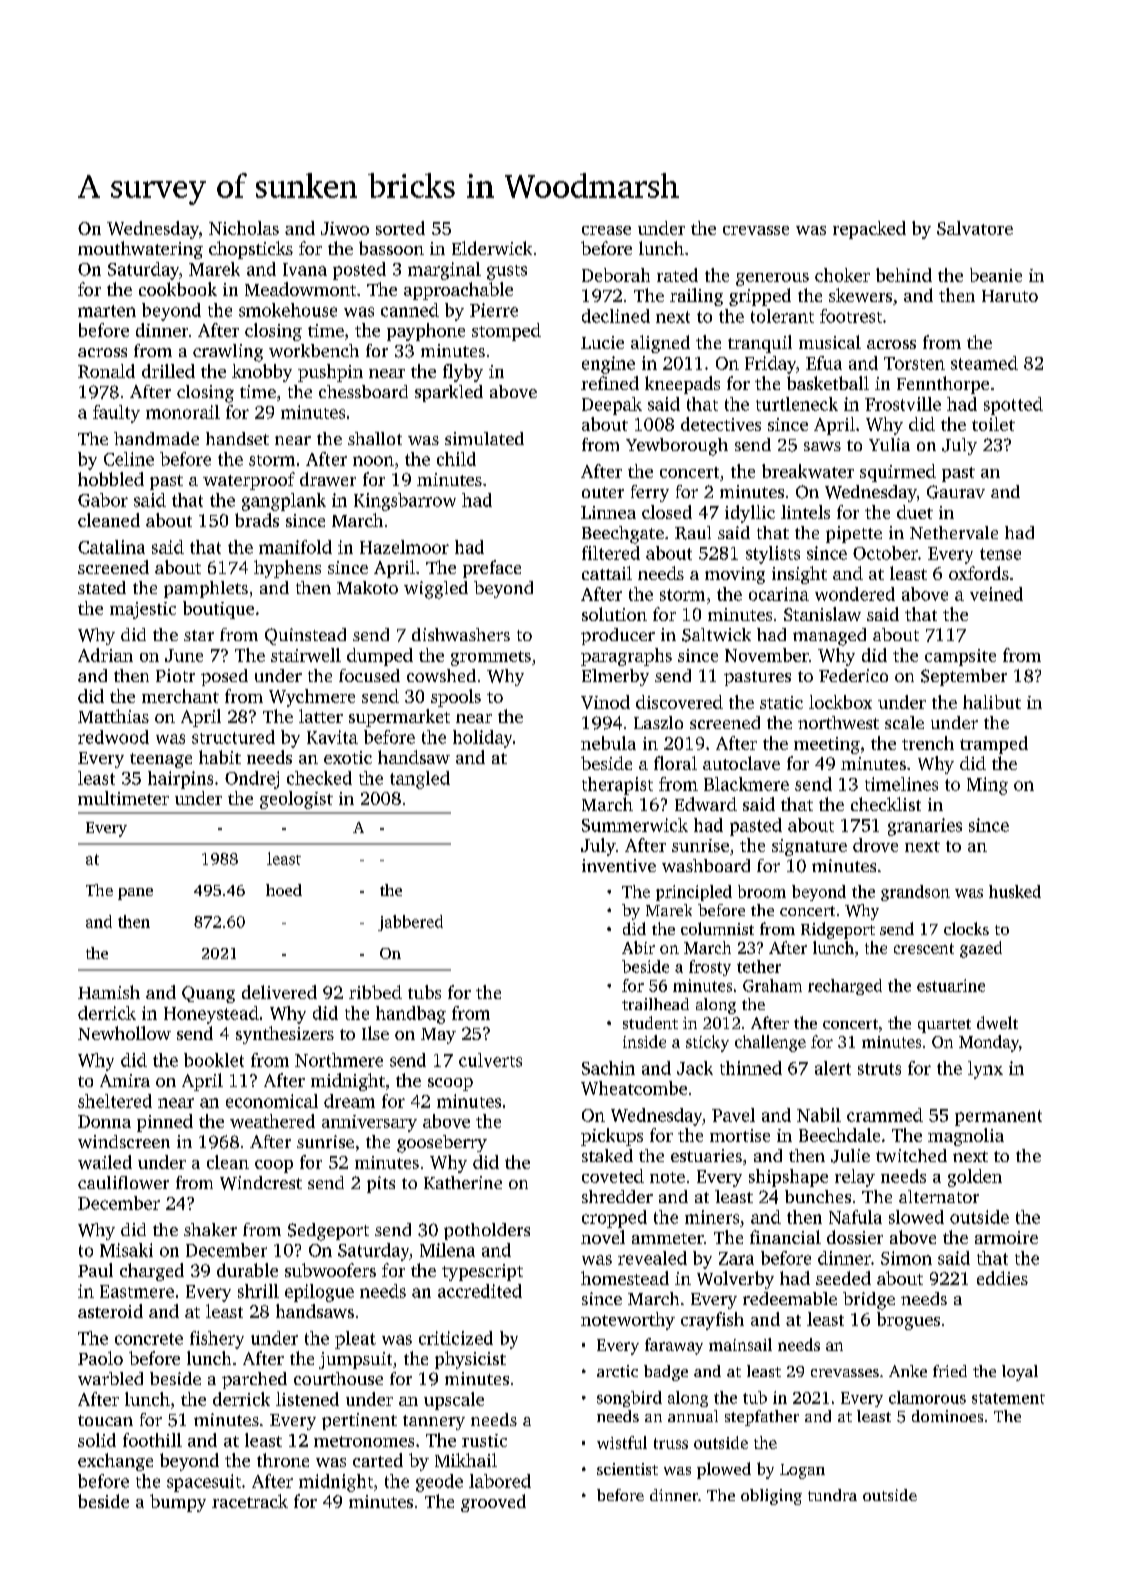 Image resolution: width=1123 pixels, height=1596 pixels. Describe the element at coordinates (607, 573) in the page. I see `cattail` at that location.
